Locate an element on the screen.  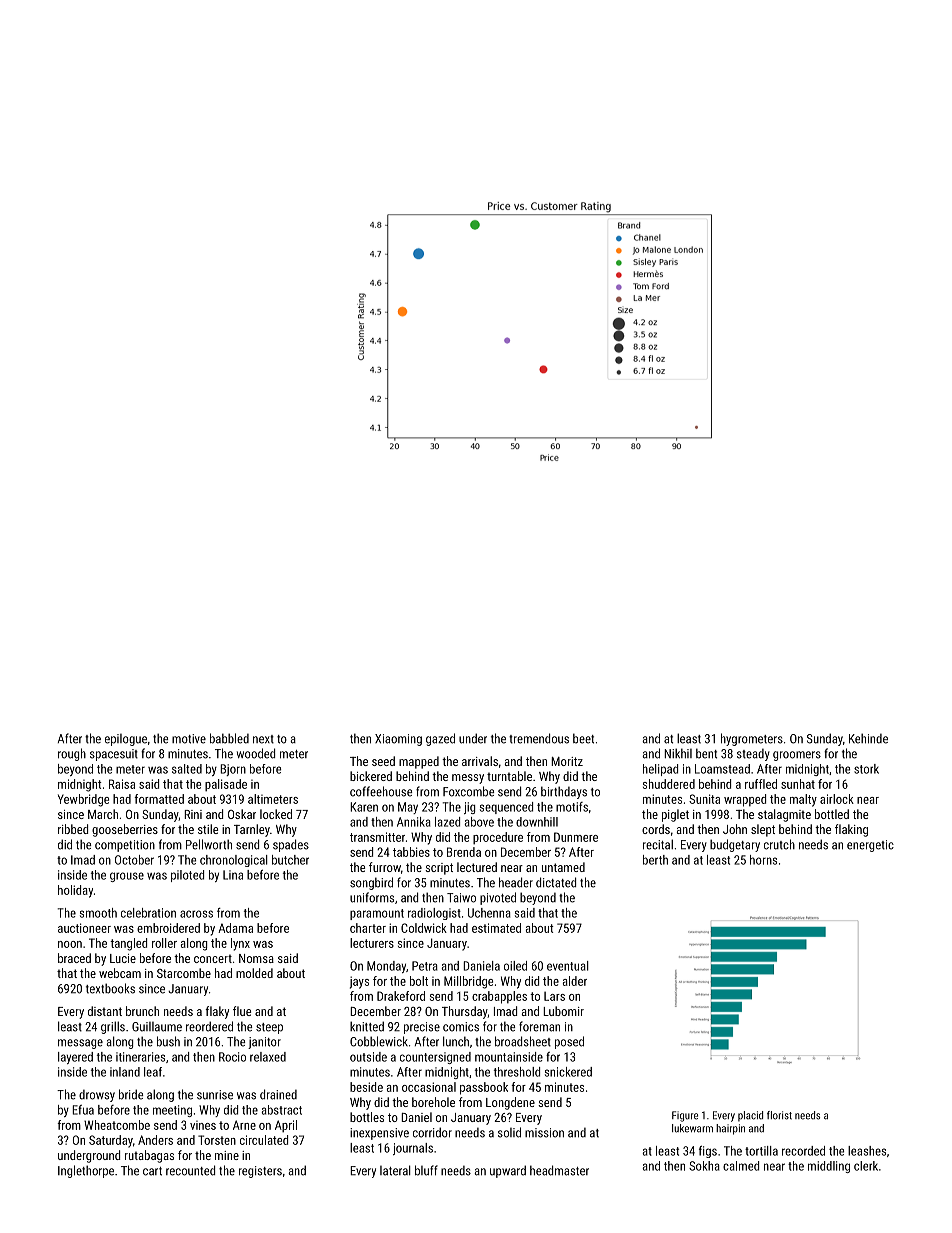
estimated is located at coordinates (496, 928).
